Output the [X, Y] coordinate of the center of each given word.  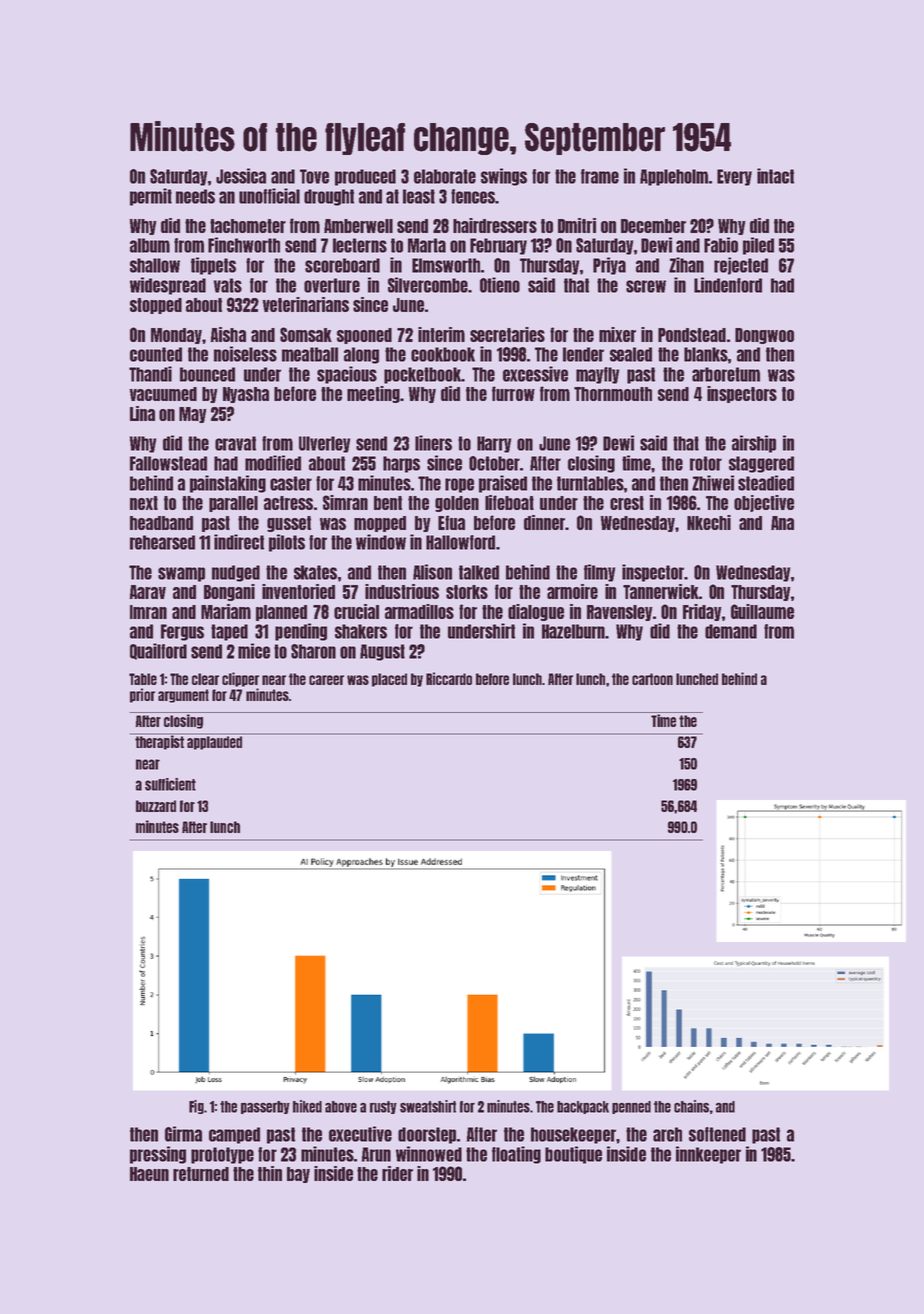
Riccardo [449, 678]
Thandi [150, 374]
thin [270, 1173]
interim [441, 334]
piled [758, 246]
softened [717, 1134]
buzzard [156, 806]
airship [754, 444]
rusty [383, 1107]
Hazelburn [573, 631]
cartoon [652, 679]
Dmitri [577, 225]
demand [731, 631]
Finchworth [244, 245]
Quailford [158, 651]
